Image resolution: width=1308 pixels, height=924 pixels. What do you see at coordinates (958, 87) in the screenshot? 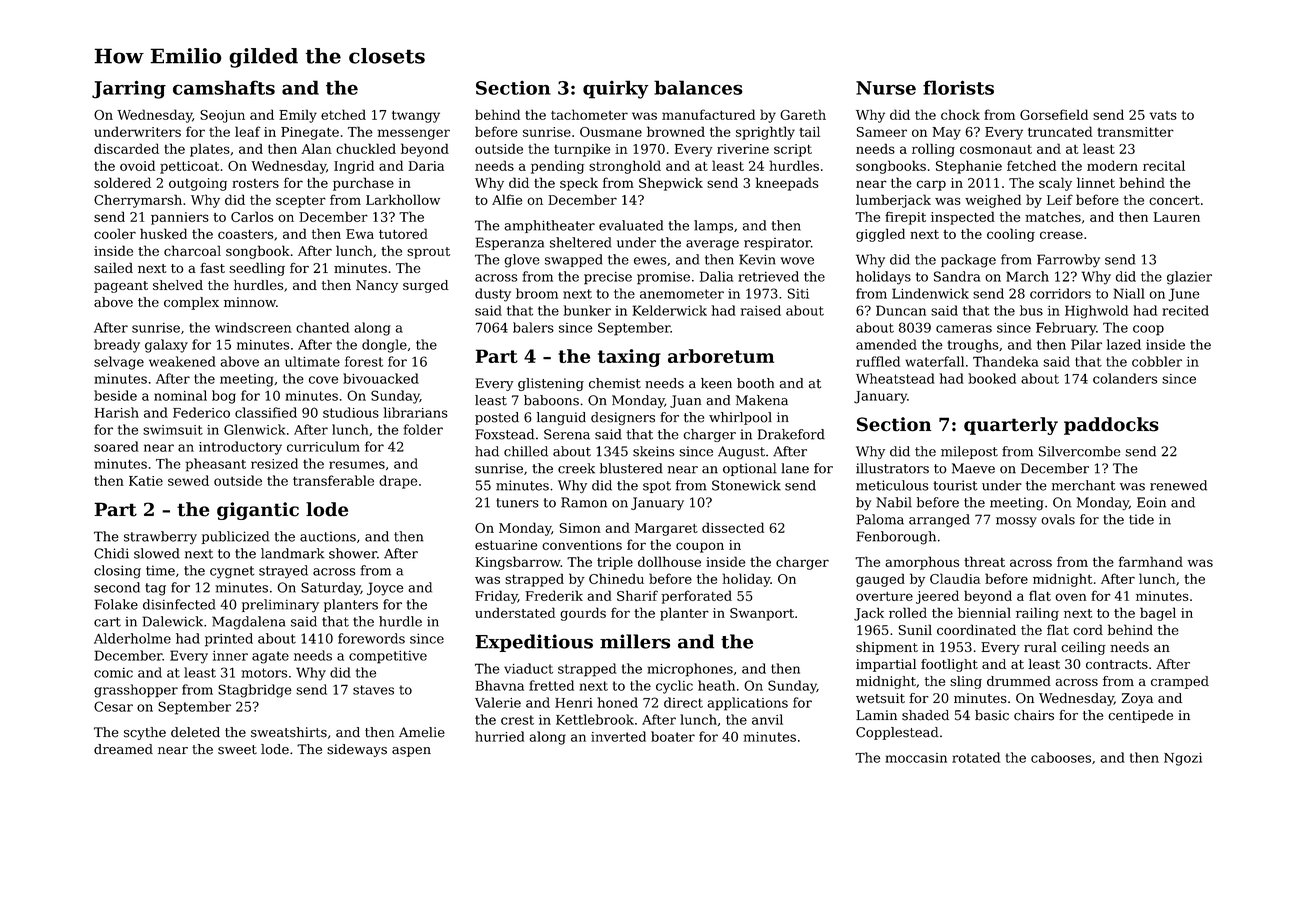
I see `florists` at bounding box center [958, 87].
